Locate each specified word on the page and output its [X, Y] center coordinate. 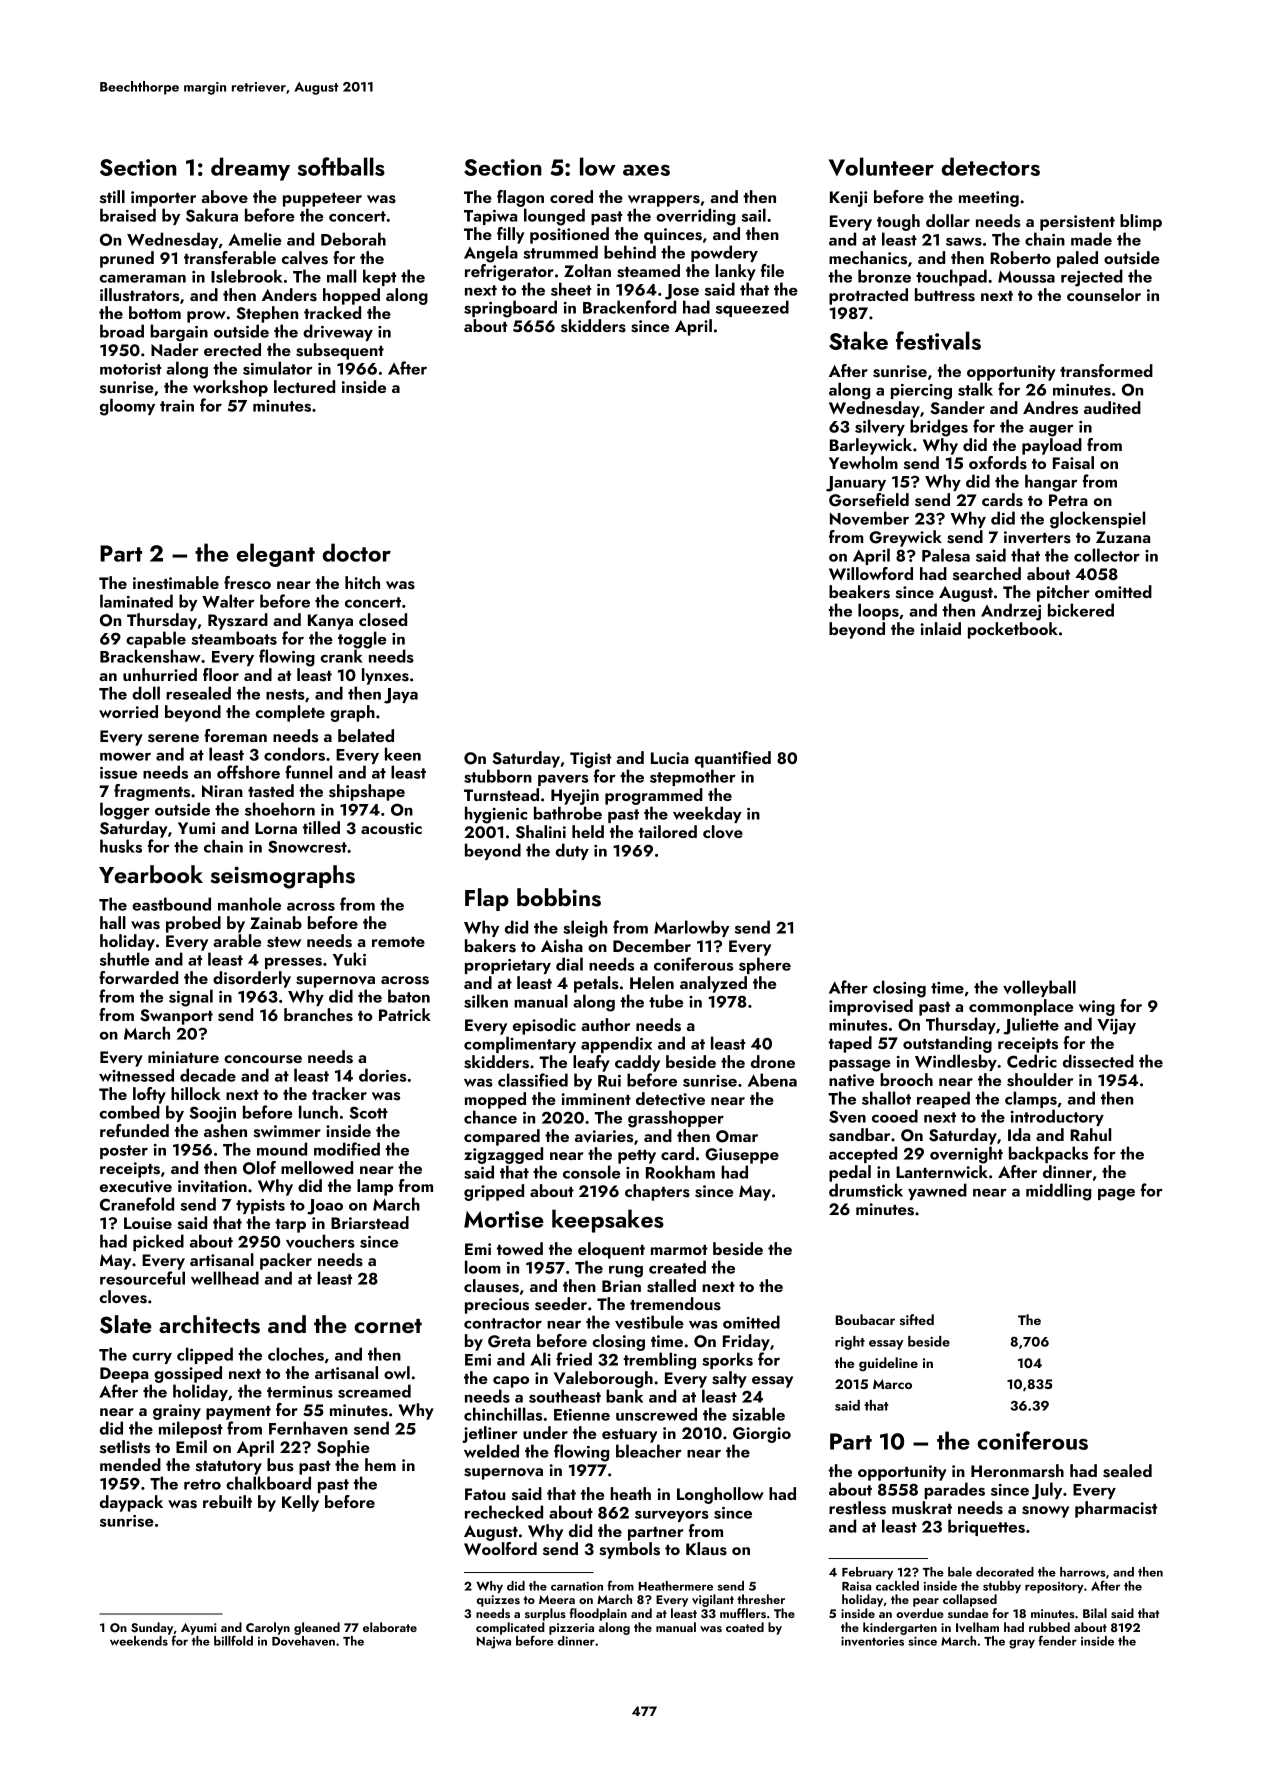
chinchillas [503, 1414]
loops [878, 611]
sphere [765, 965]
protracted [868, 296]
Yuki [349, 959]
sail [753, 215]
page [1116, 1194]
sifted [917, 1319]
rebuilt [227, 1501]
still [112, 197]
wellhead [225, 1278]
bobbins [559, 897]
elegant [275, 555]
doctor [356, 552]
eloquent [611, 1250]
